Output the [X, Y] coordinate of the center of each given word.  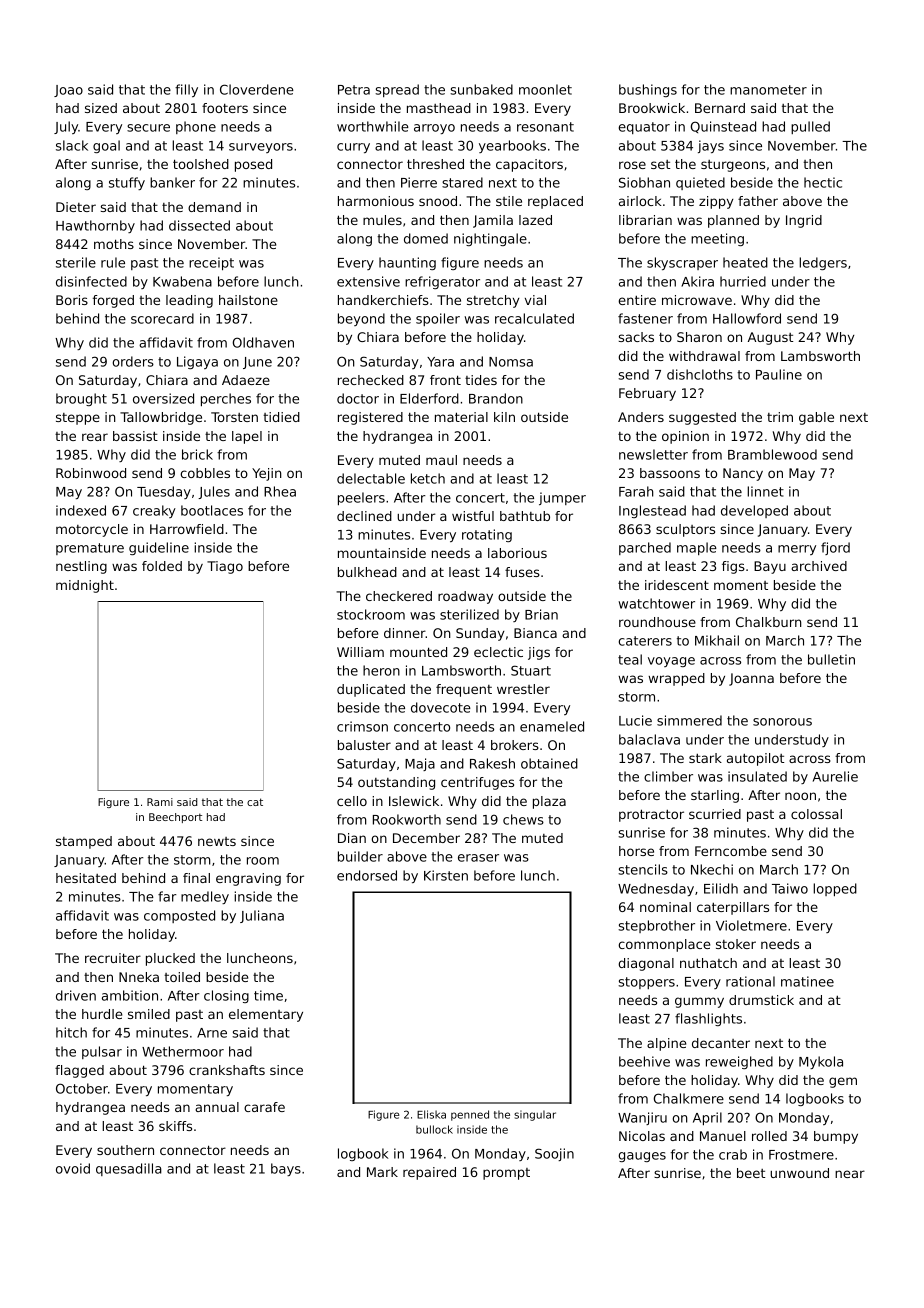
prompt [506, 1174]
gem [843, 1082]
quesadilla [129, 1169]
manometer [768, 90]
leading [189, 301]
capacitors [529, 165]
